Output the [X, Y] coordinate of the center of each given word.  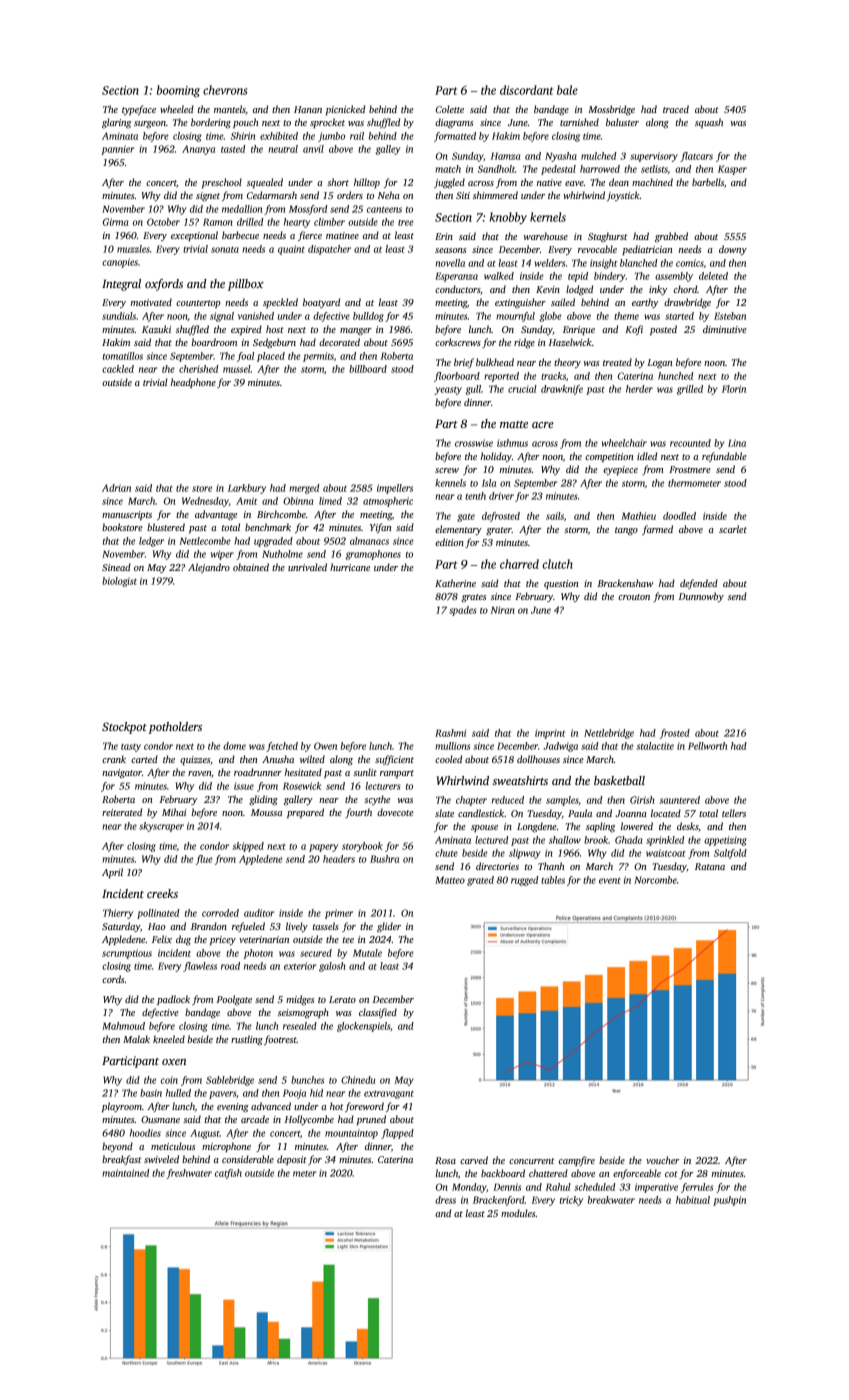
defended [699, 584]
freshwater [189, 1174]
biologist [119, 582]
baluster [622, 122]
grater [499, 531]
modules [518, 1213]
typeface [139, 110]
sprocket [327, 123]
